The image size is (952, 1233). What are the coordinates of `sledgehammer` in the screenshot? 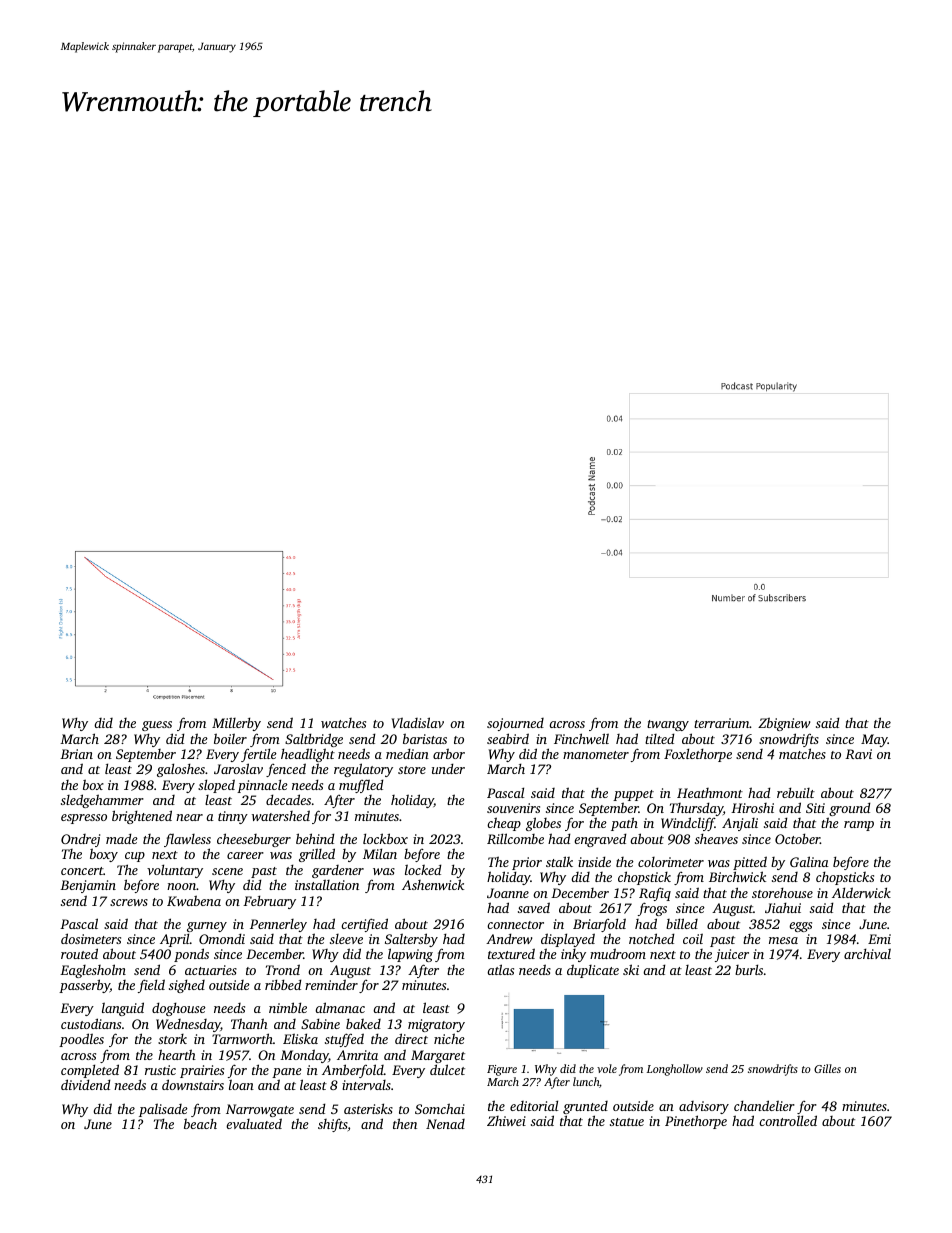 It's located at (102, 801).
